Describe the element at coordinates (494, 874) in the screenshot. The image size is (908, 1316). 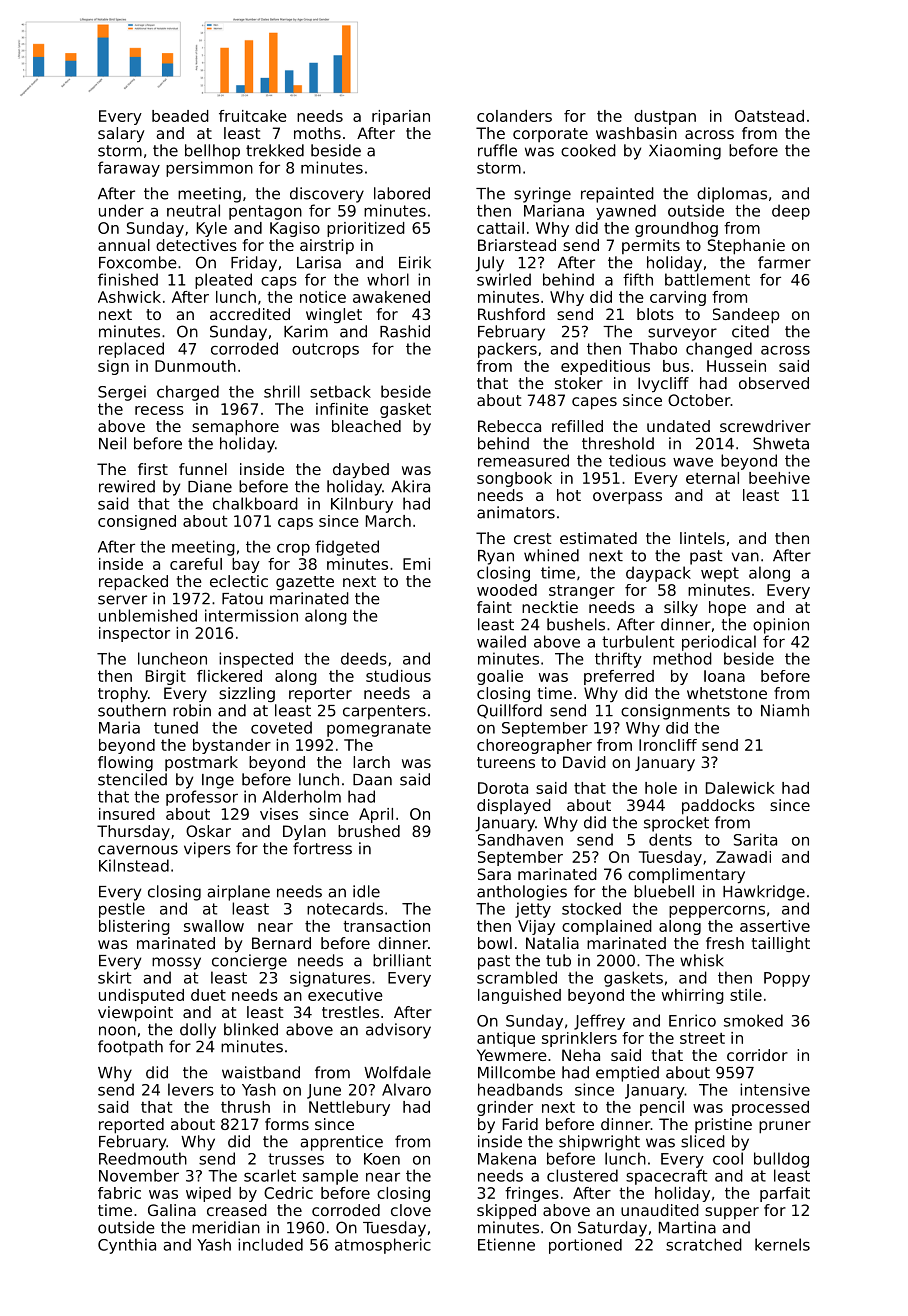
I see `Sara` at that location.
